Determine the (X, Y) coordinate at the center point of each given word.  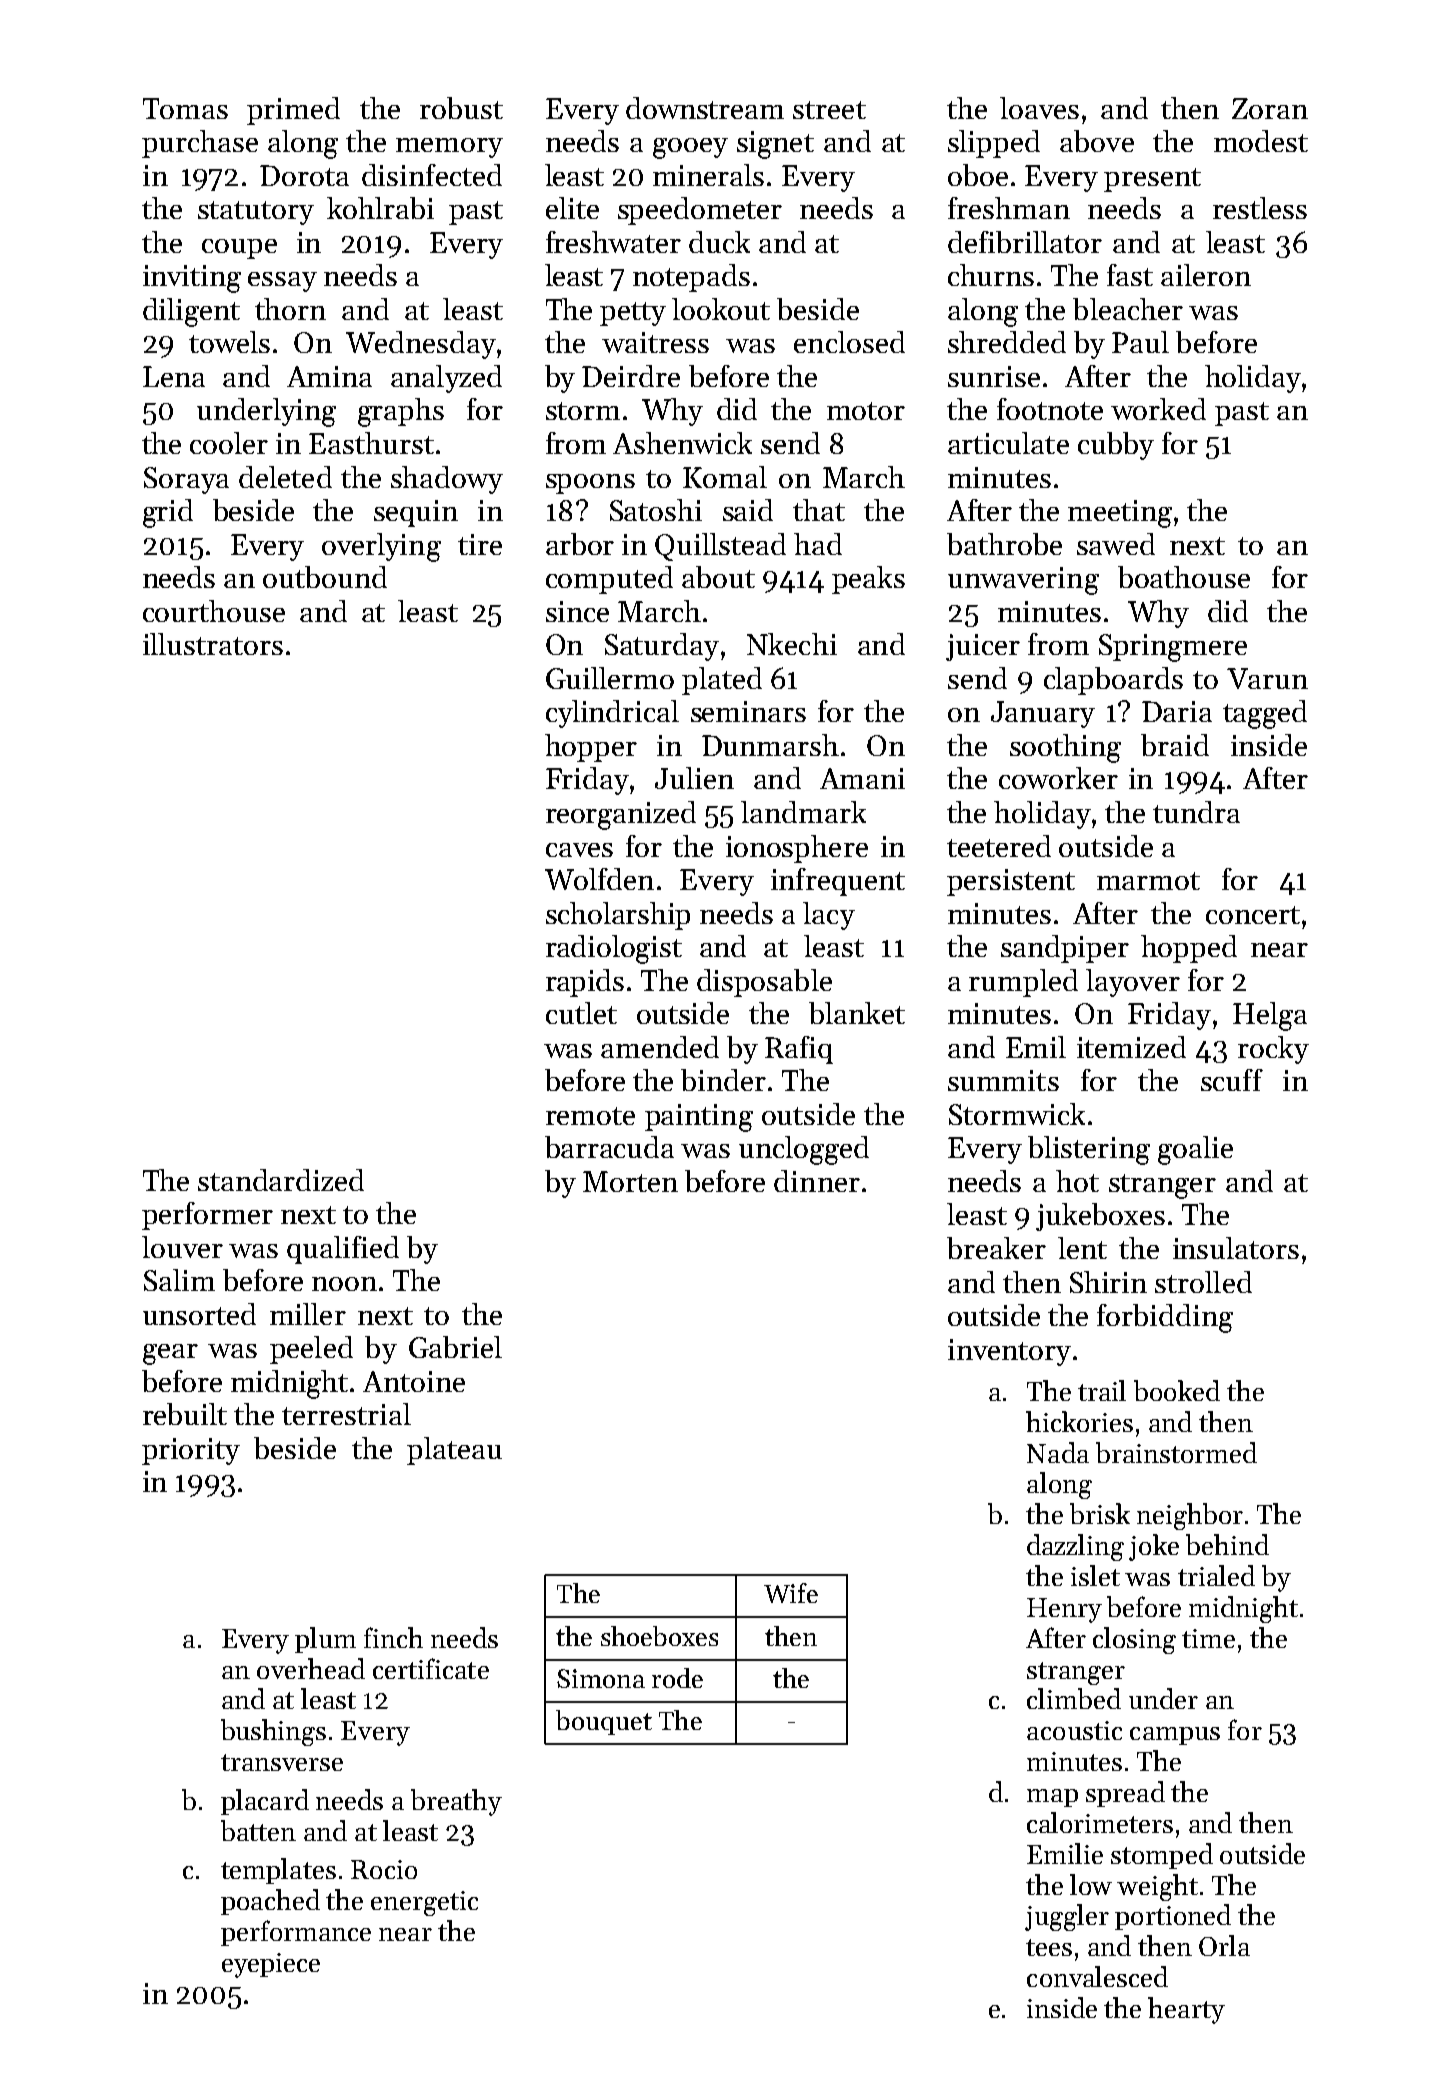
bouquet (604, 1722)
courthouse (214, 611)
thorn (290, 309)
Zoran (1270, 108)
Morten (630, 1181)
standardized (281, 1180)
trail (1102, 1390)
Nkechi (792, 644)
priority (191, 1451)
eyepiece (271, 1965)
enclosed (849, 342)
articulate (1008, 443)
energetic (424, 1903)
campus (1175, 1736)
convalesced (1097, 1976)
